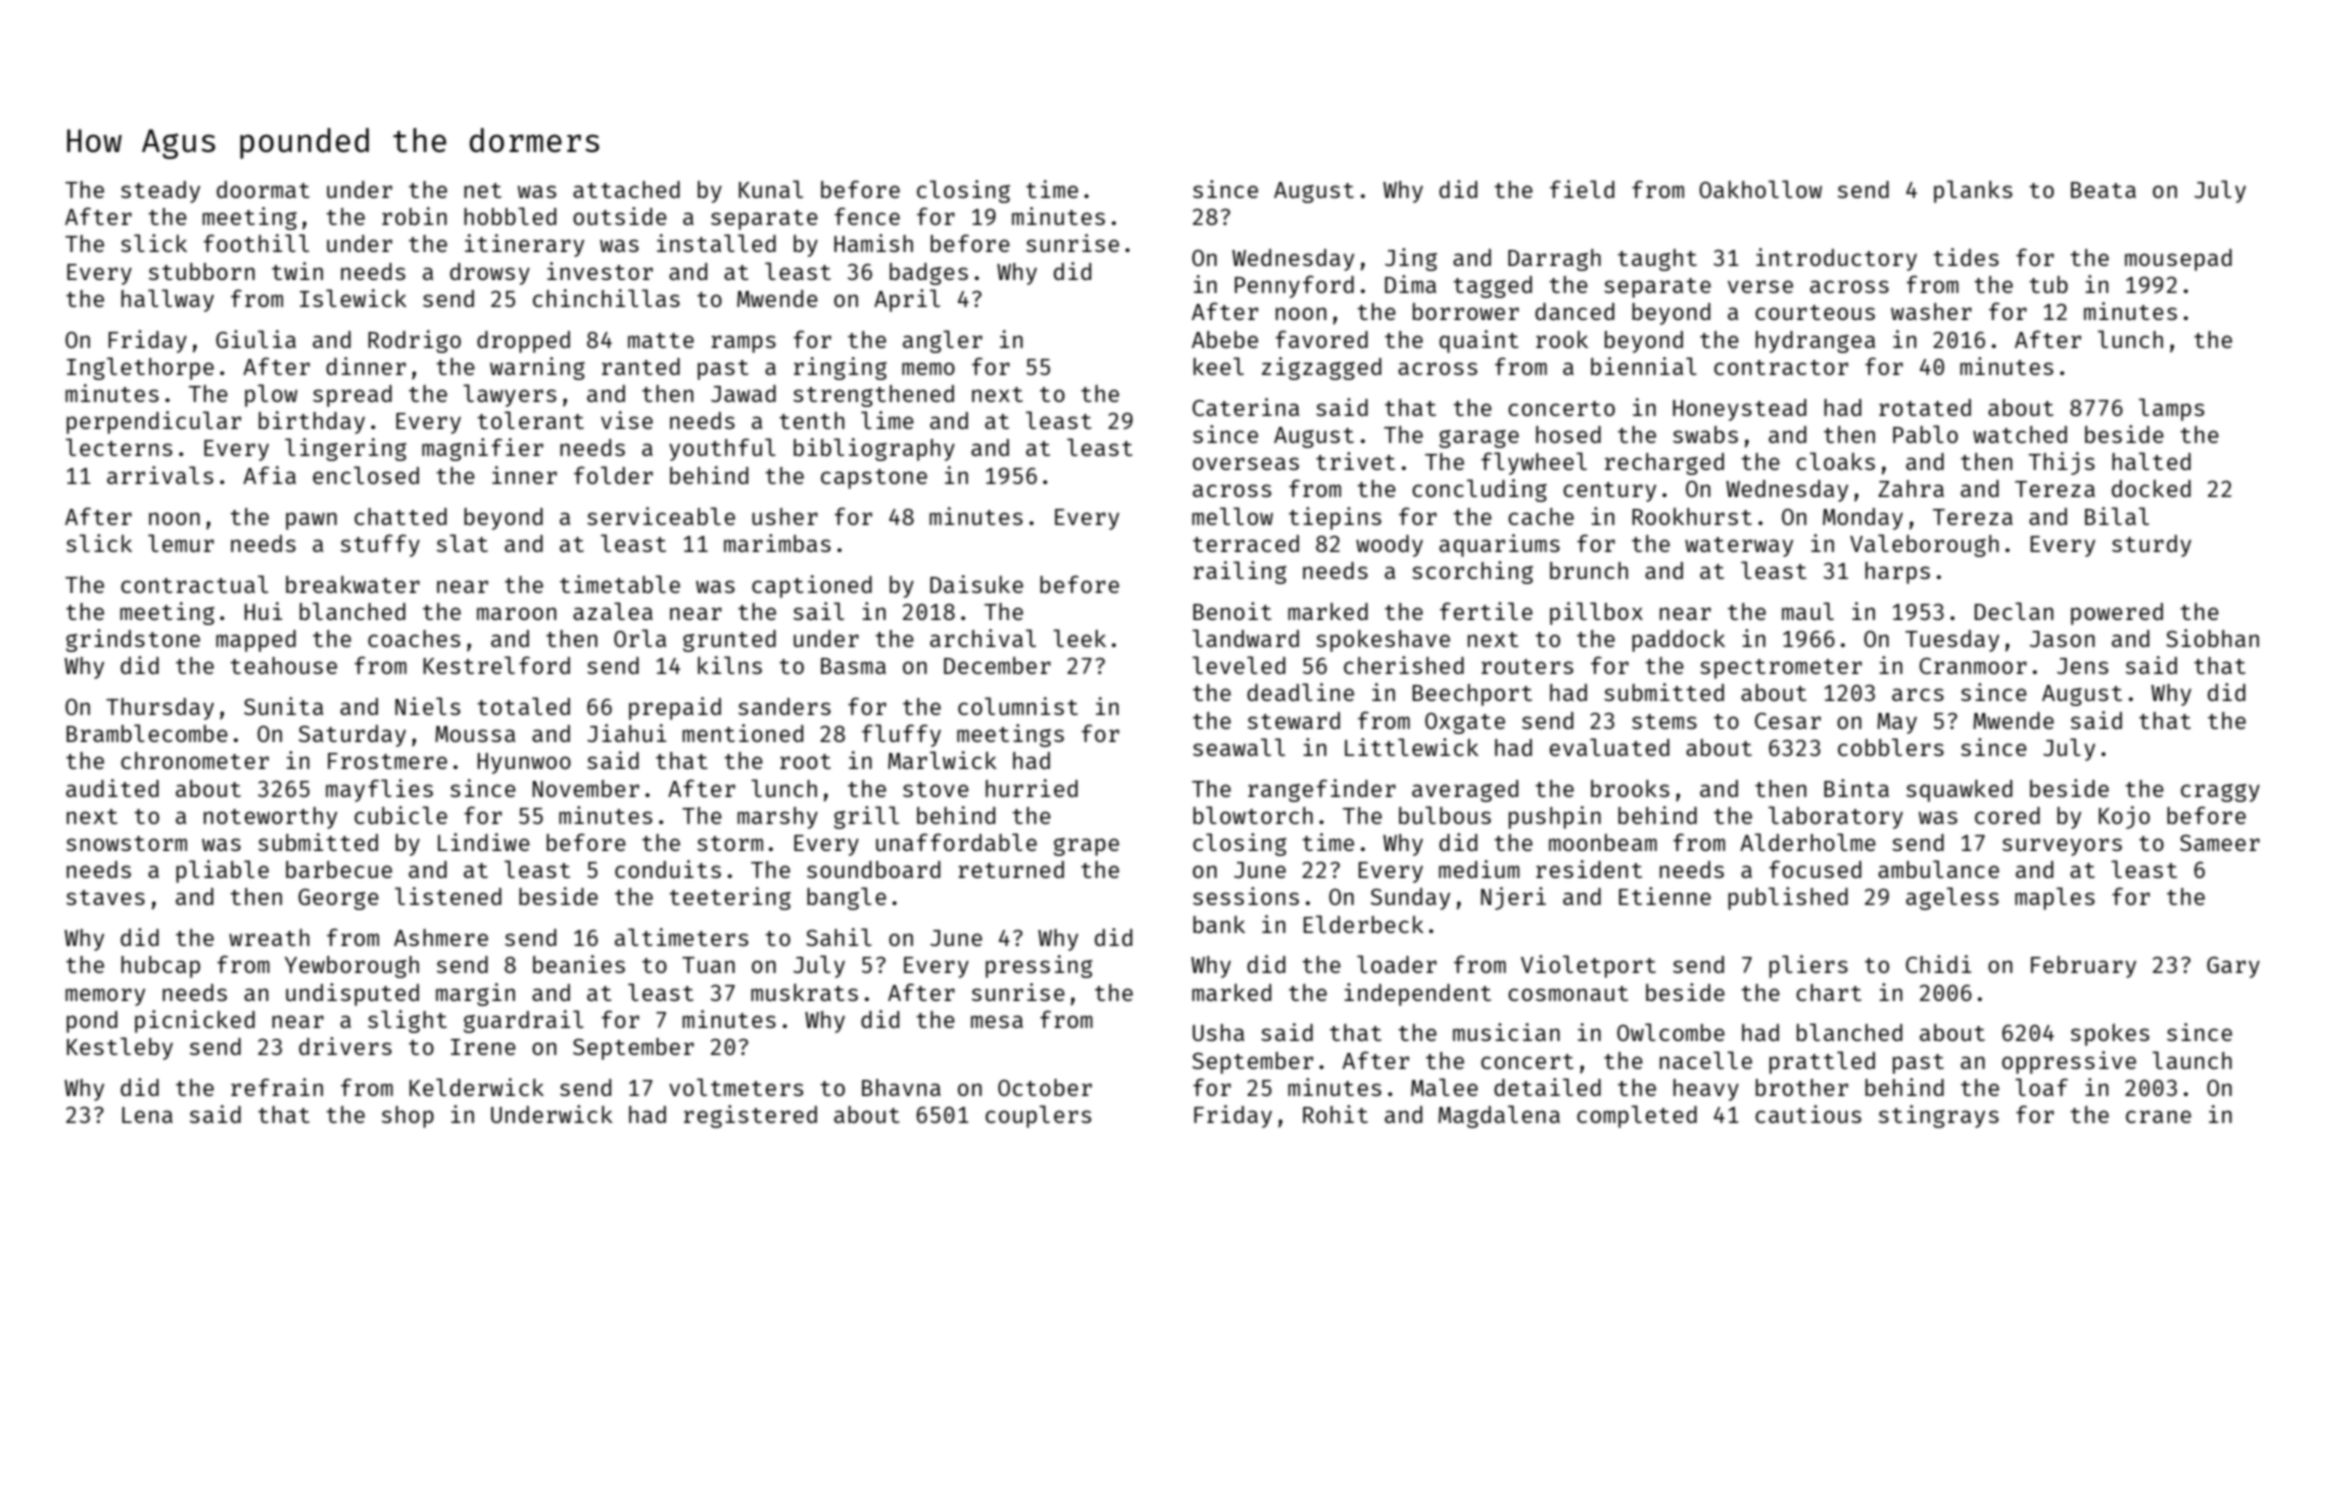 The width and height of the document is (2332, 1509). Describe the element at coordinates (1706, 1060) in the document. I see `nacelle` at that location.
